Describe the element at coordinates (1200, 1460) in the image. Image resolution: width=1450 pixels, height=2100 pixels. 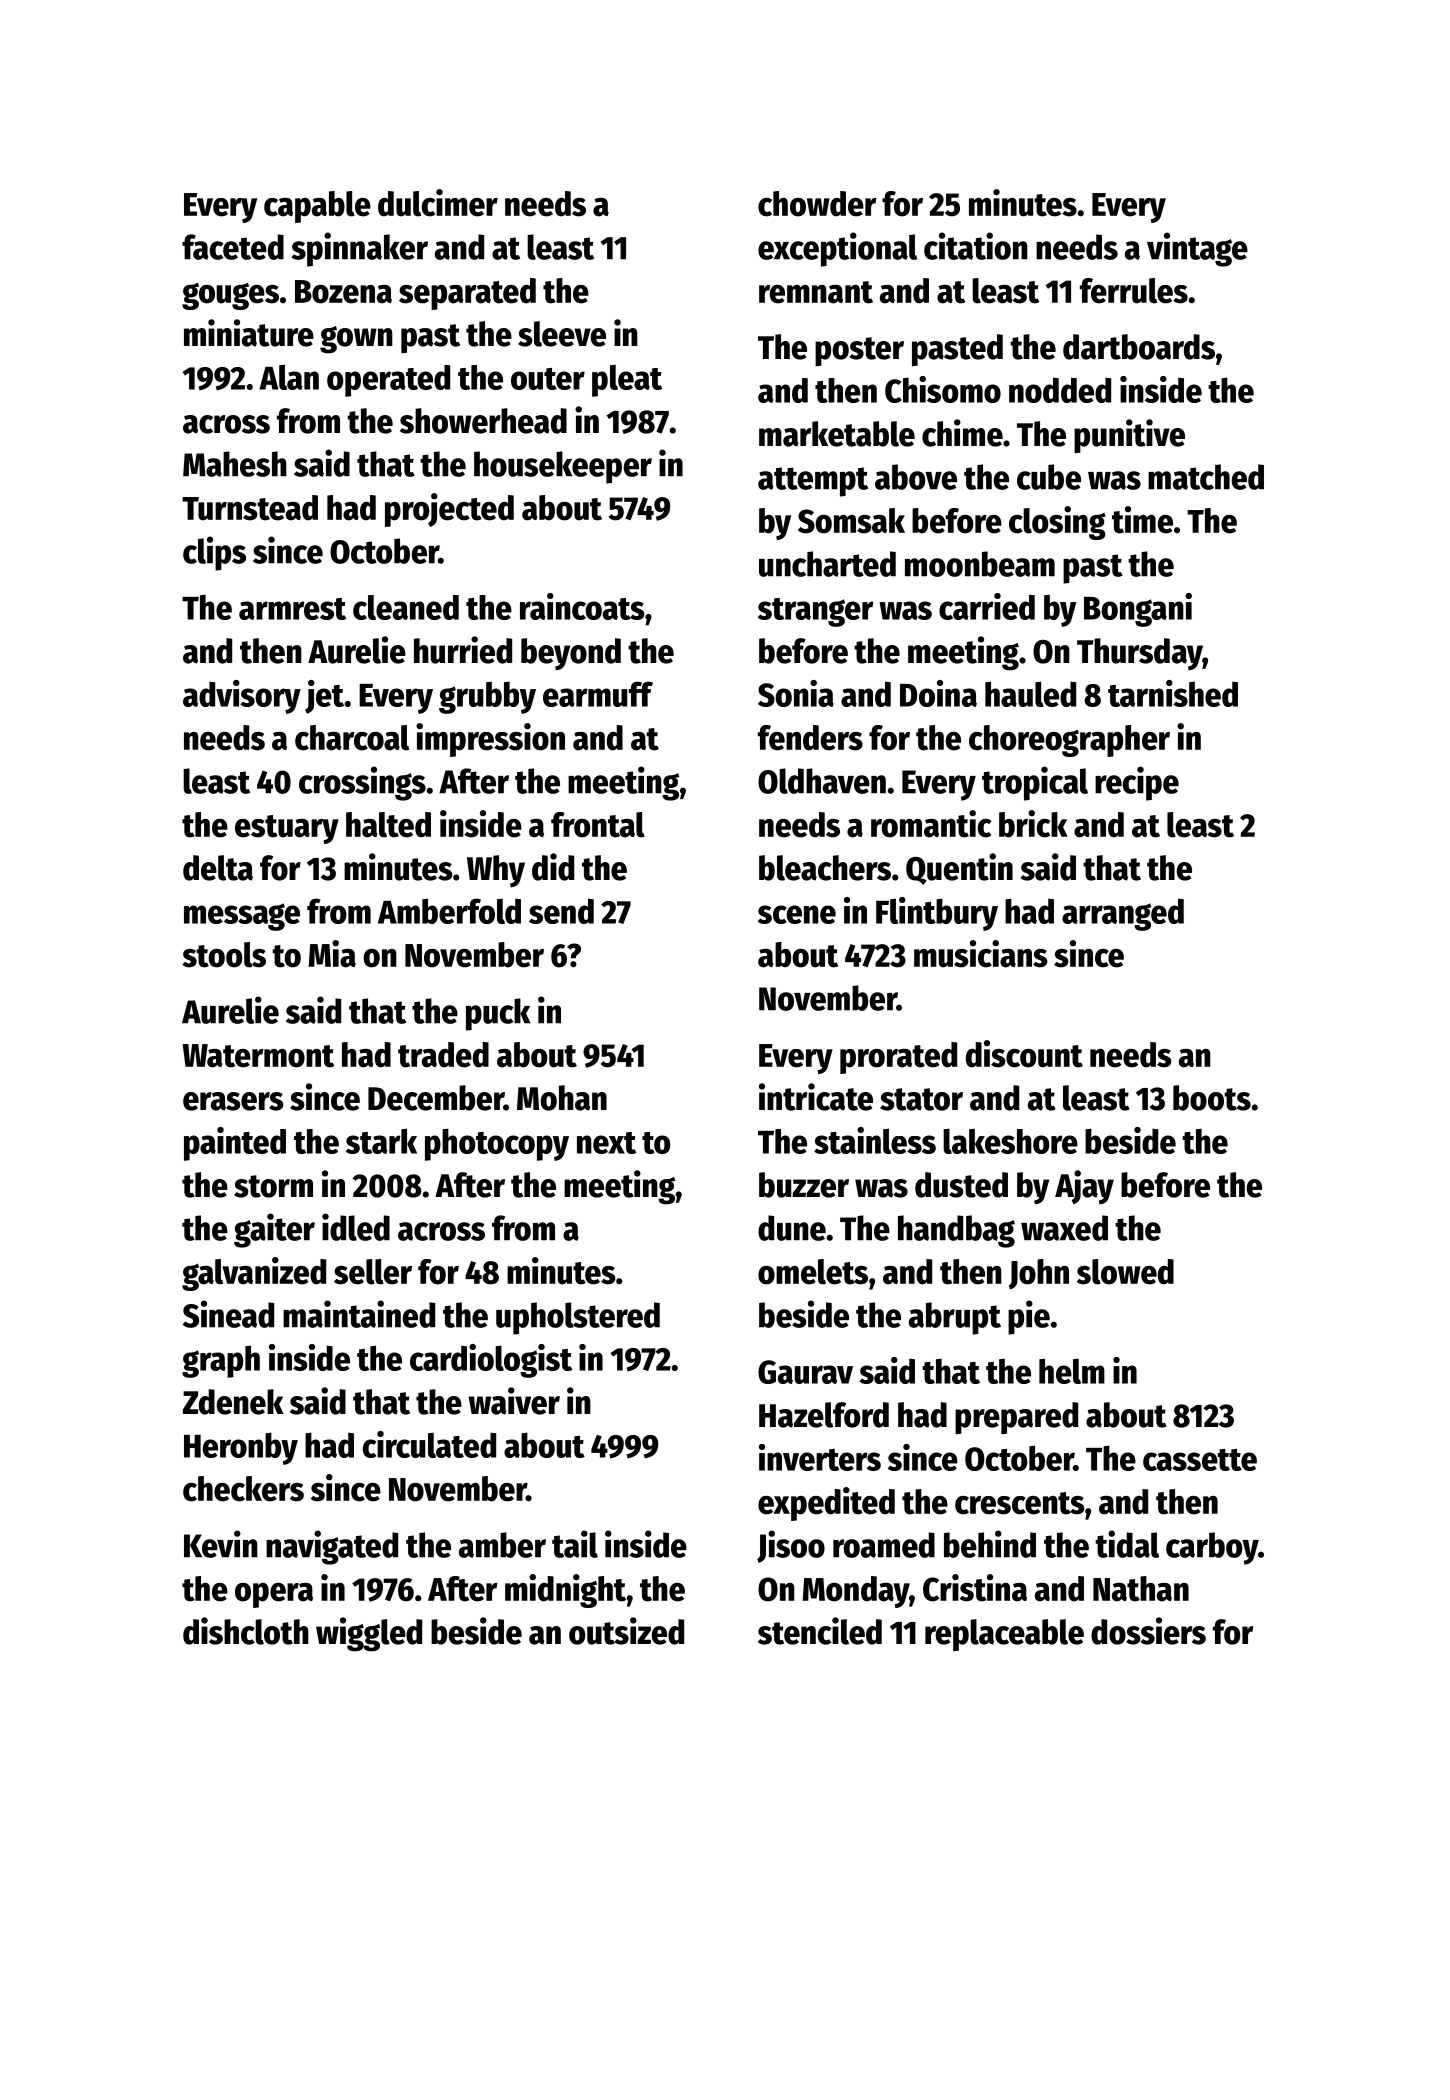
I see `cassette` at that location.
